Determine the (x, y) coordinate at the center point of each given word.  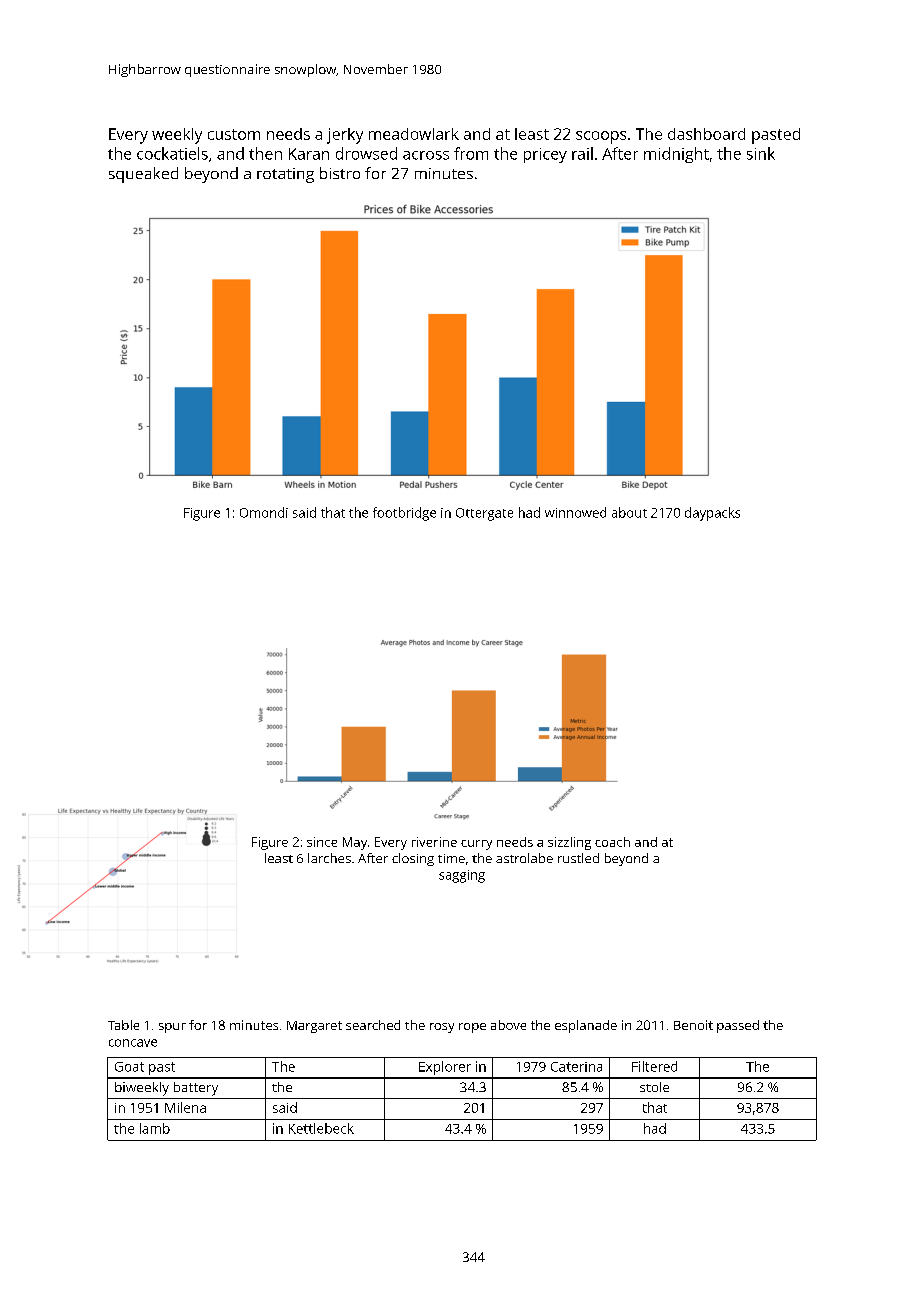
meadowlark (414, 134)
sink (761, 153)
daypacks (712, 514)
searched (373, 1025)
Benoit (693, 1025)
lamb (155, 1128)
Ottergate (484, 514)
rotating (285, 175)
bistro (340, 173)
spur (172, 1028)
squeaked (143, 175)
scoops (601, 137)
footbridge (404, 514)
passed (738, 1026)
